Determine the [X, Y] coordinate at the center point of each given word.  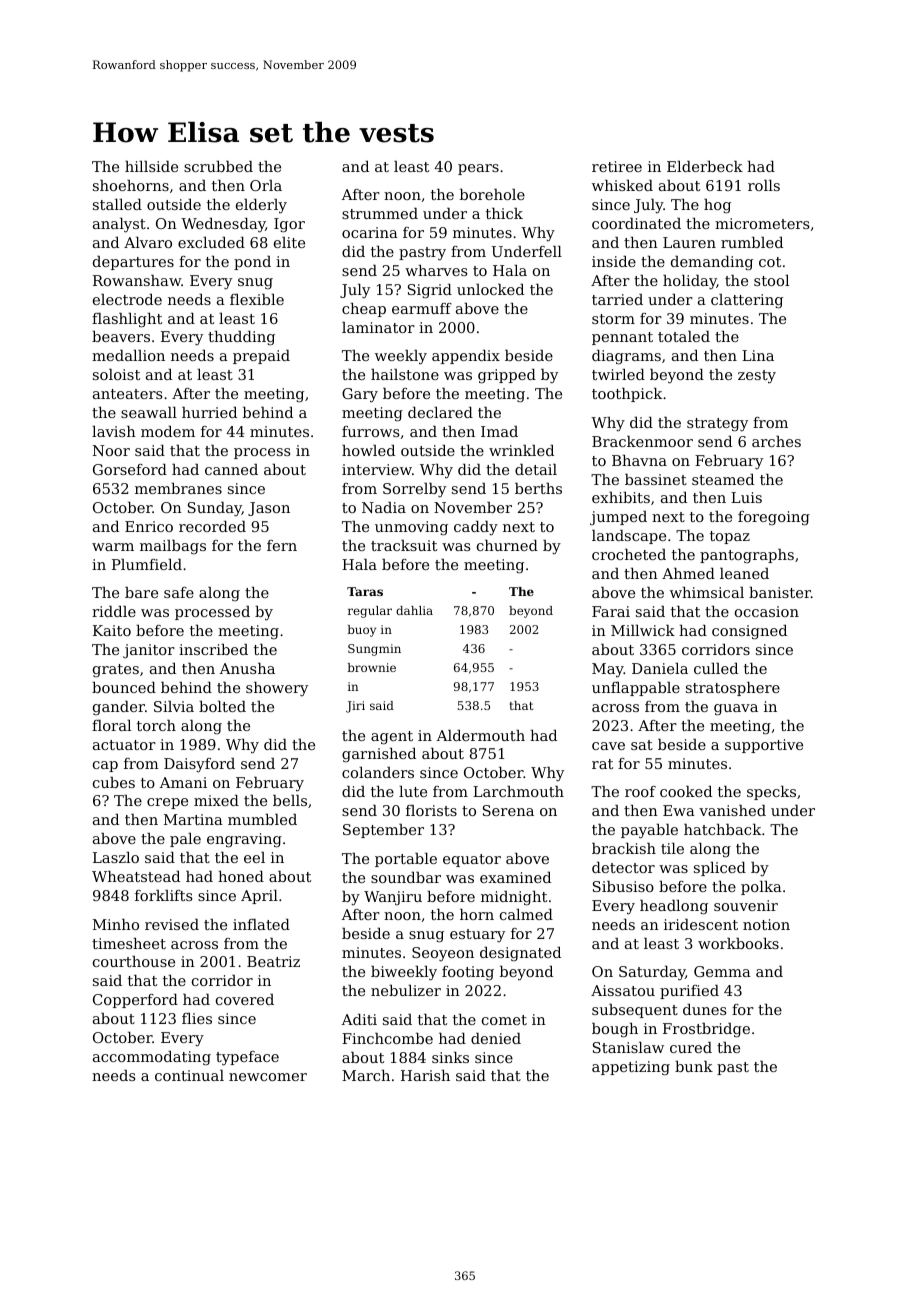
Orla [266, 185]
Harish [425, 1075]
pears [478, 169]
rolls [764, 185]
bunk [694, 1066]
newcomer [268, 1077]
